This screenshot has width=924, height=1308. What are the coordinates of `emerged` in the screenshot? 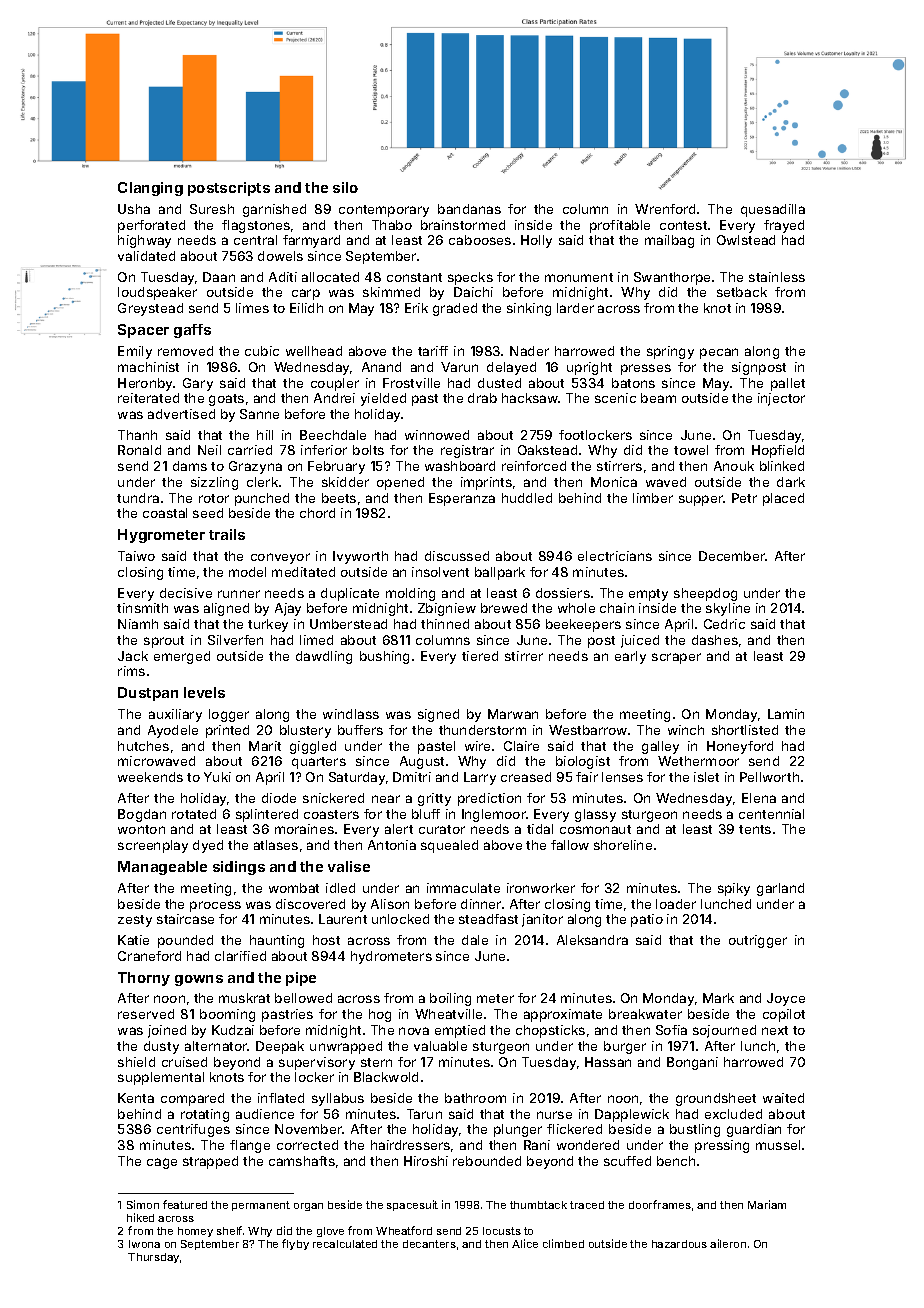 It's located at (182, 657).
